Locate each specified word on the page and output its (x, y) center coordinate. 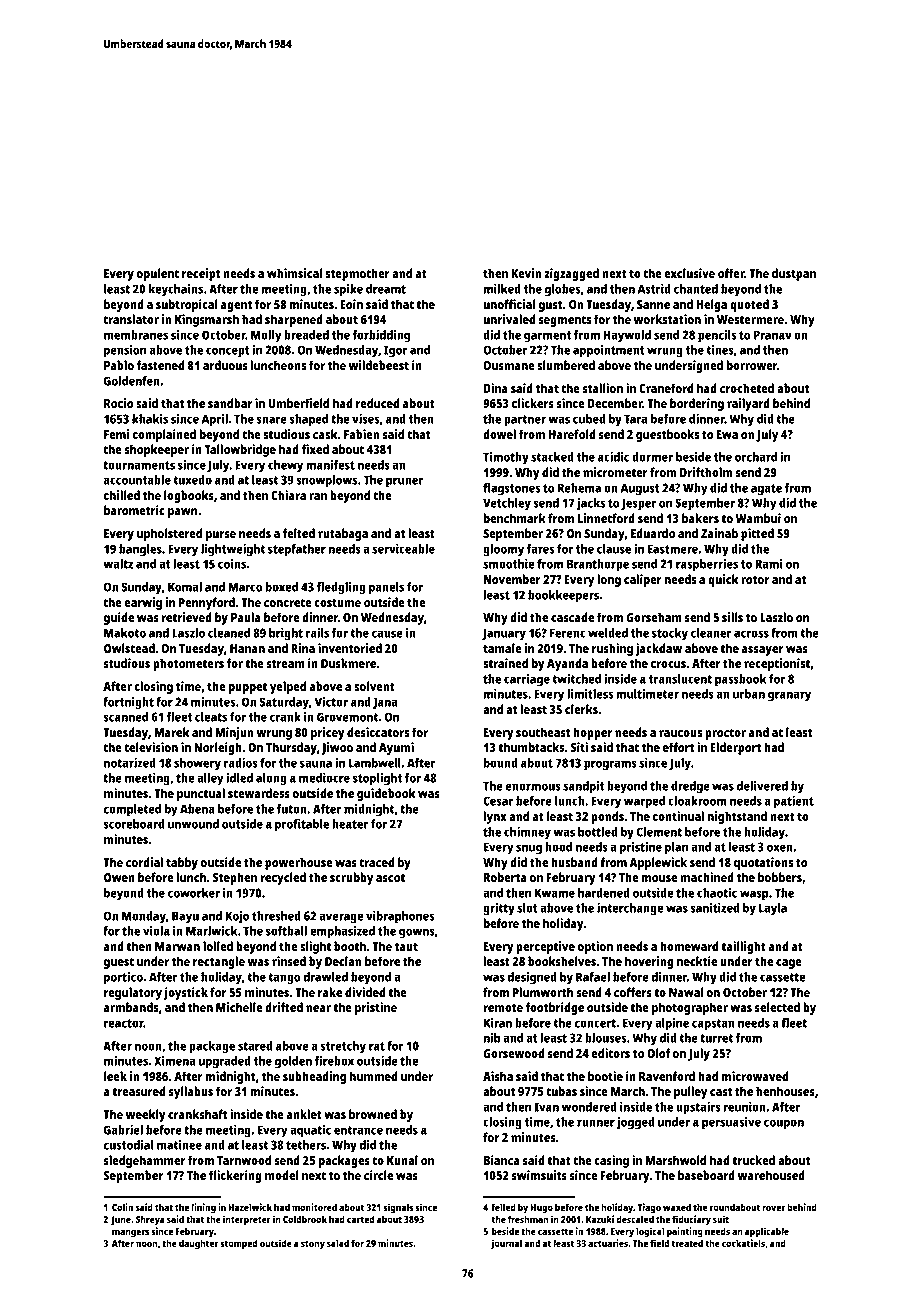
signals (398, 1208)
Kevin (526, 273)
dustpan (794, 274)
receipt (201, 274)
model (282, 1175)
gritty (499, 909)
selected (777, 1007)
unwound (193, 824)
